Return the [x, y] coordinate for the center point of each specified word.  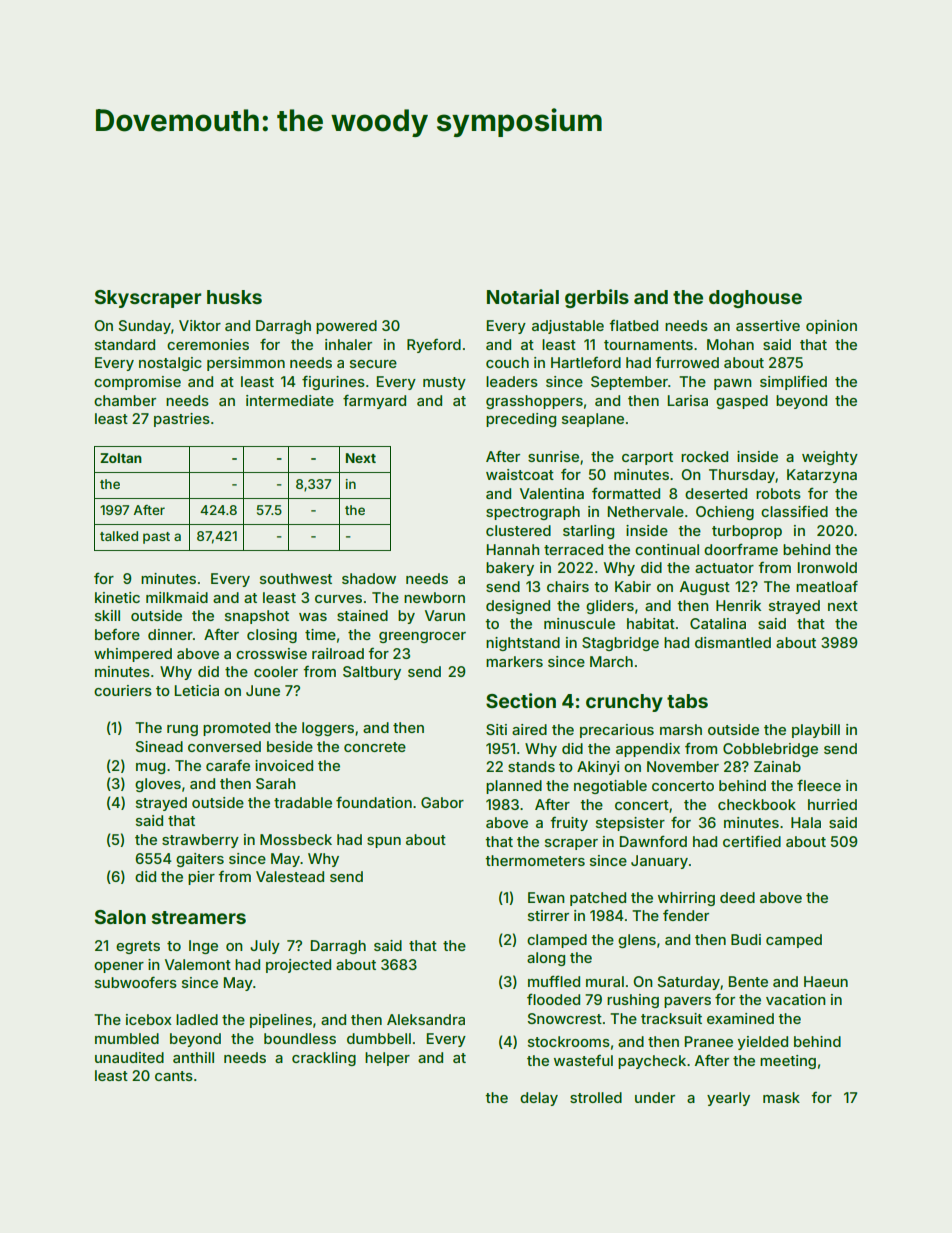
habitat [651, 623]
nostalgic [170, 364]
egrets [138, 947]
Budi [746, 939]
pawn [733, 384]
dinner [170, 634]
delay [539, 1099]
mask [781, 1097]
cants [174, 1076]
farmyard [374, 401]
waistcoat [520, 474]
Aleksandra [426, 1019]
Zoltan [121, 458]
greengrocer [422, 637]
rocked [704, 456]
